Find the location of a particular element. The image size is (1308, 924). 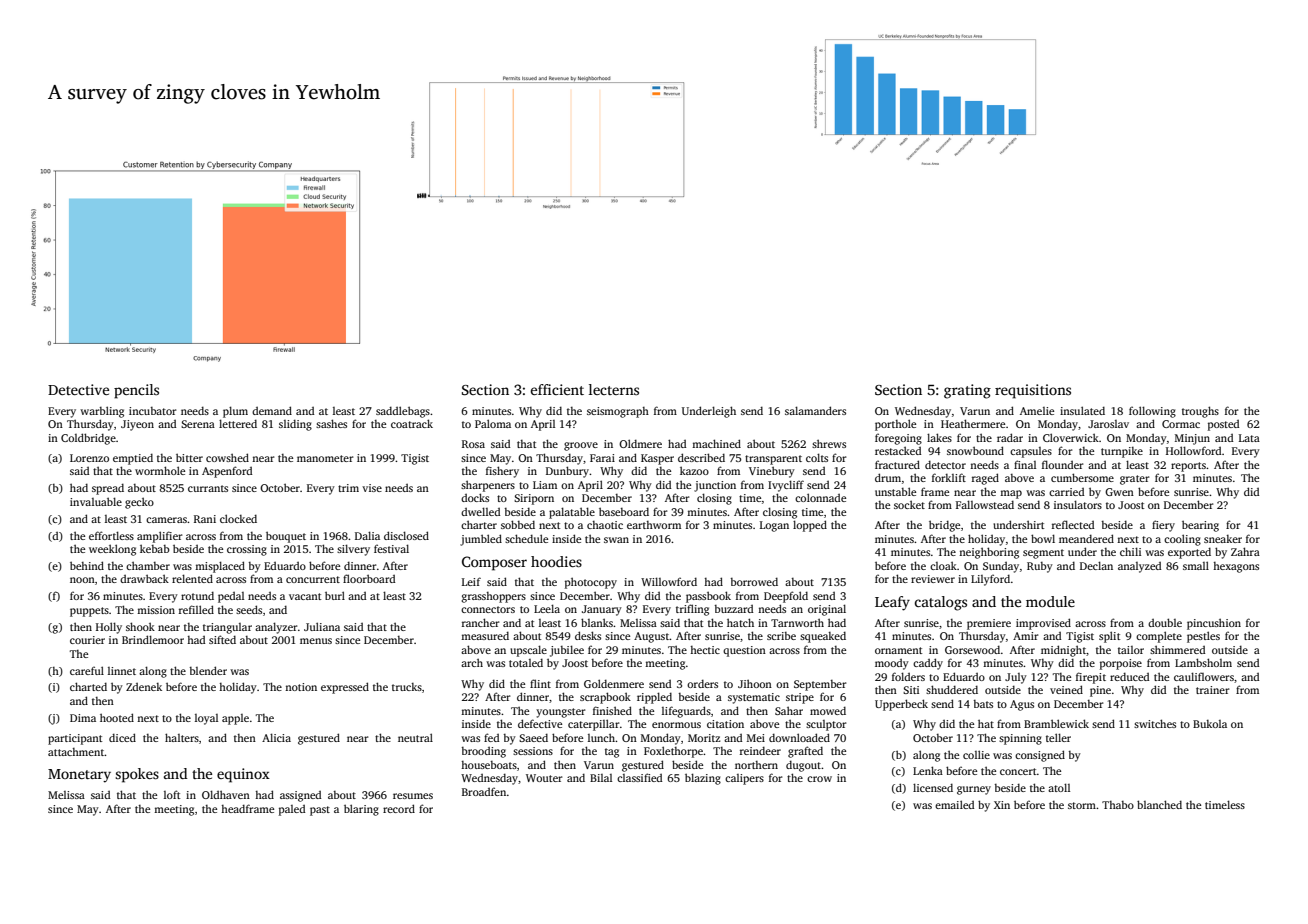

Dalia is located at coordinates (367, 535).
